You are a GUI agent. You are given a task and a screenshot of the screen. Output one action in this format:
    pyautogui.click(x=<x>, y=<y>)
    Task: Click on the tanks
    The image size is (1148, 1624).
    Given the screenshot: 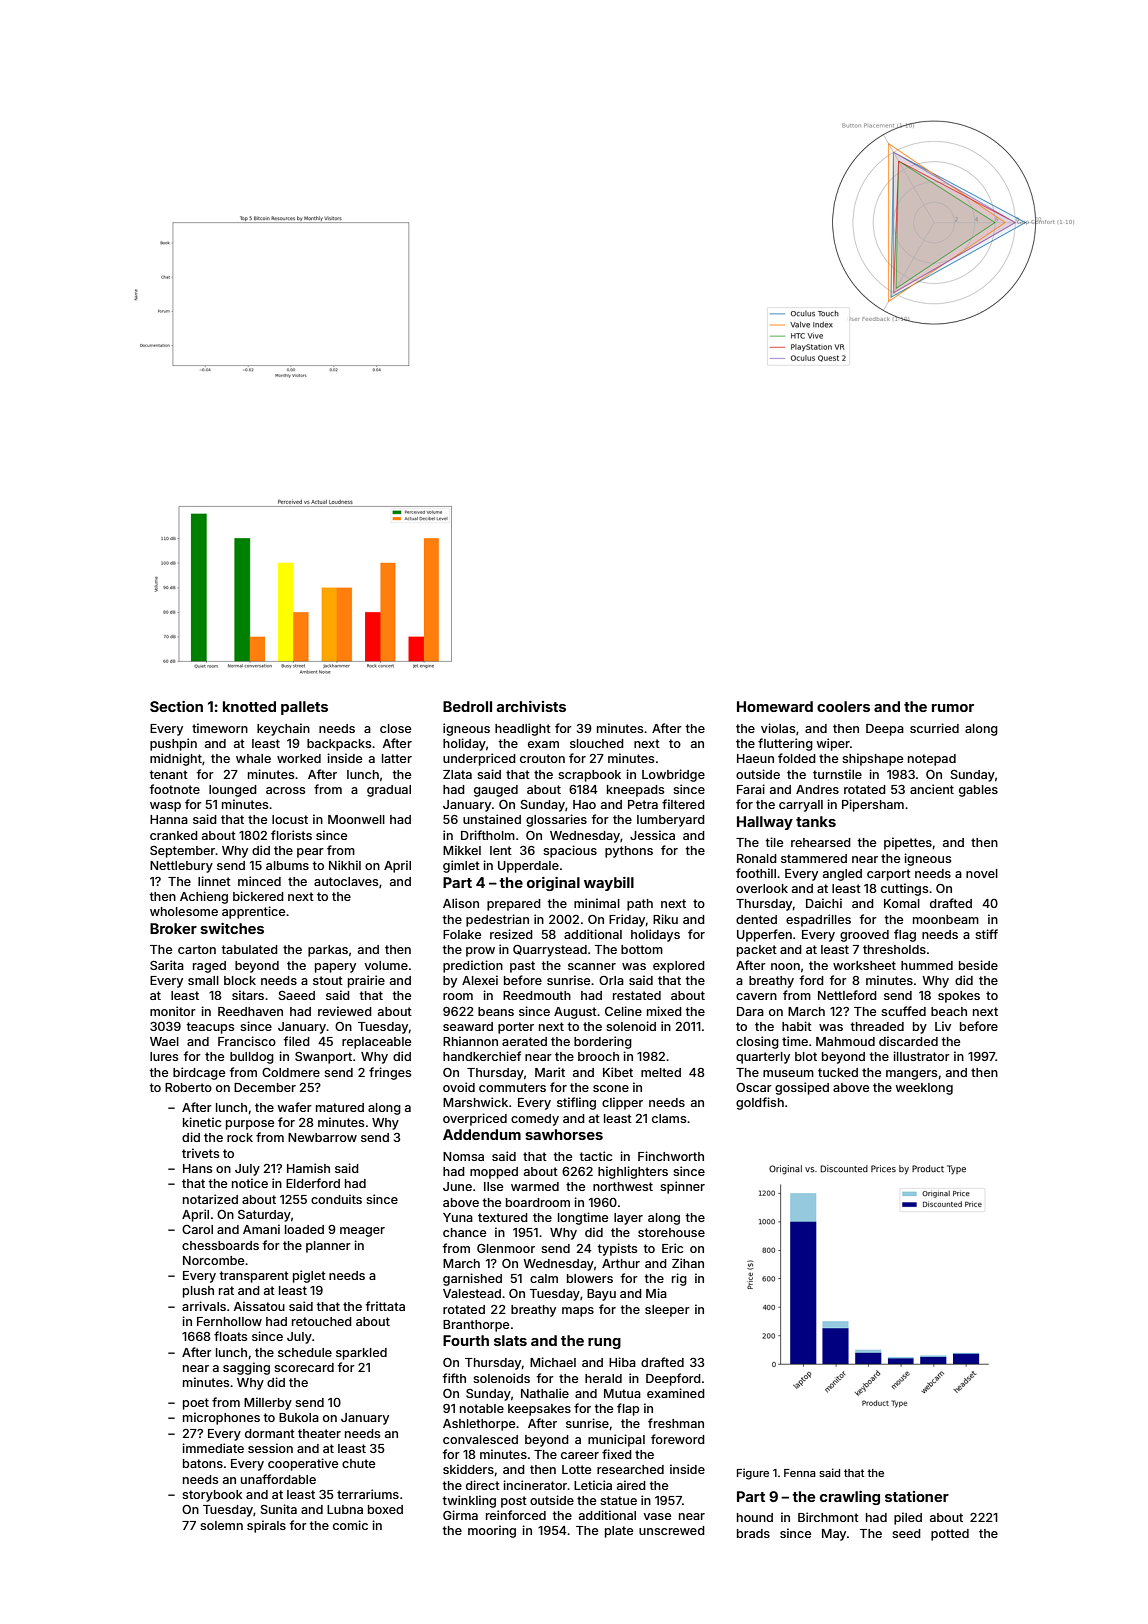 What is the action you would take?
    pyautogui.click(x=816, y=821)
